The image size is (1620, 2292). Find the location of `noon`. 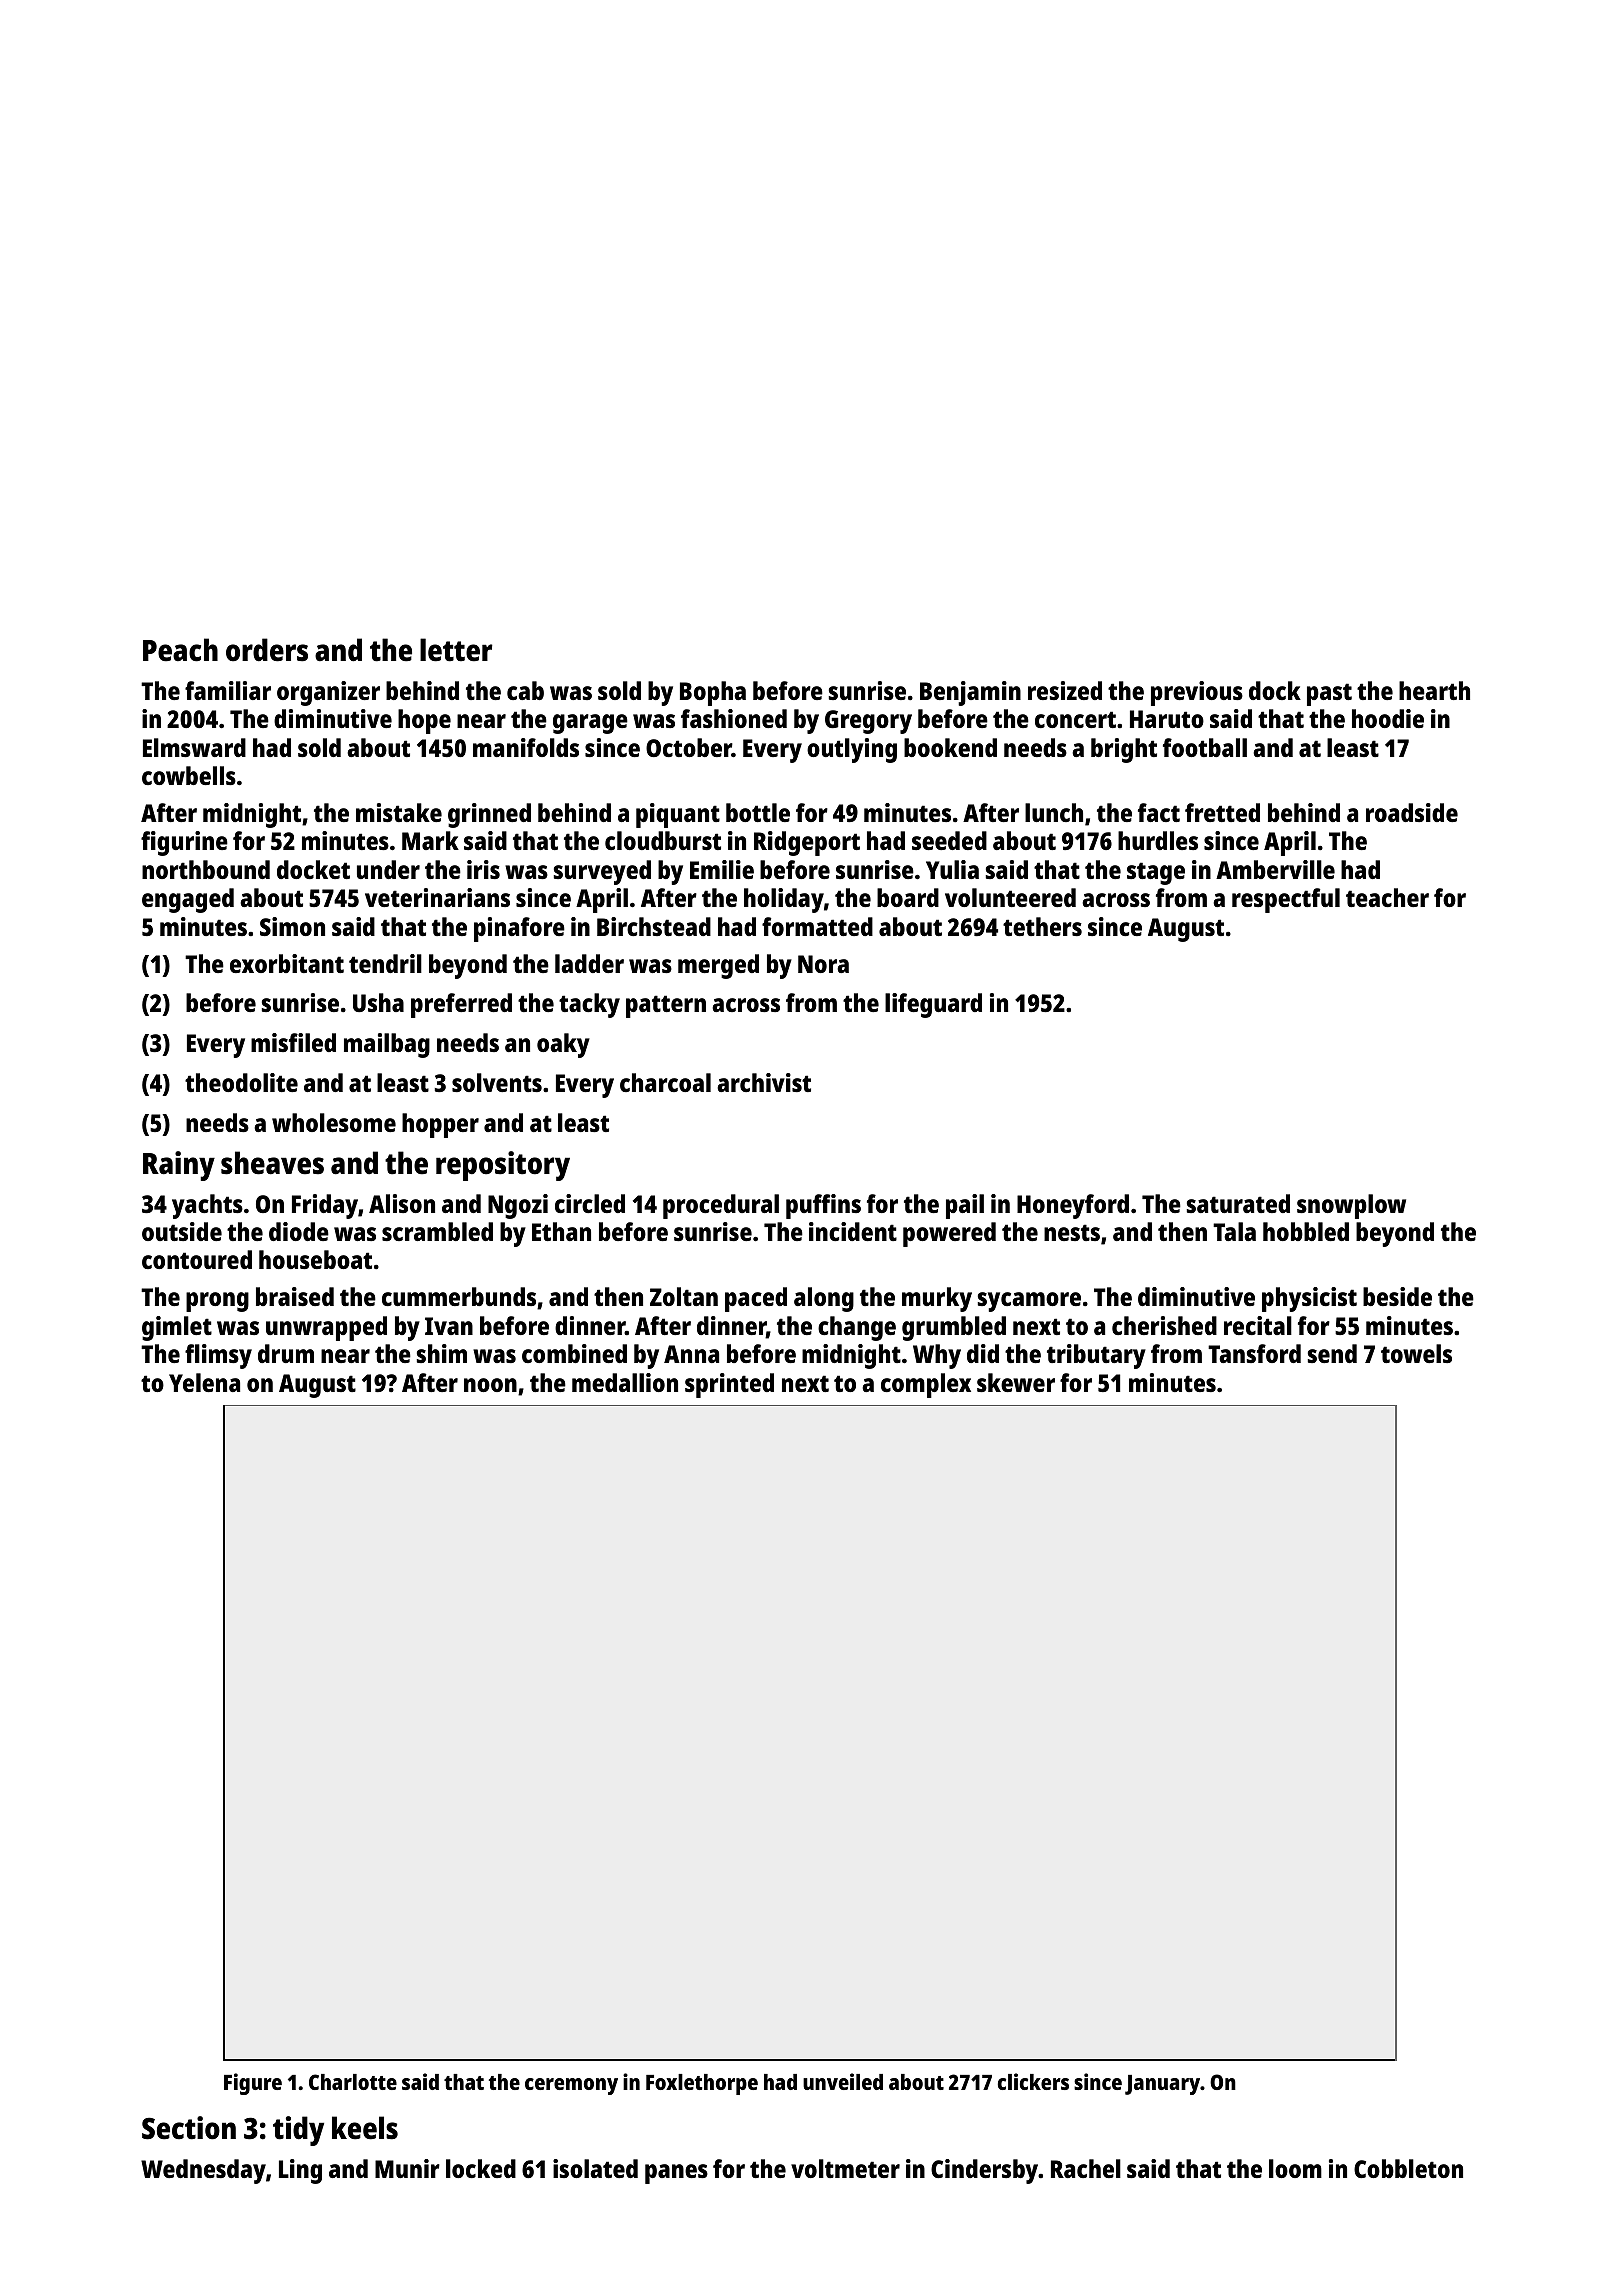

noon is located at coordinates (490, 1385).
